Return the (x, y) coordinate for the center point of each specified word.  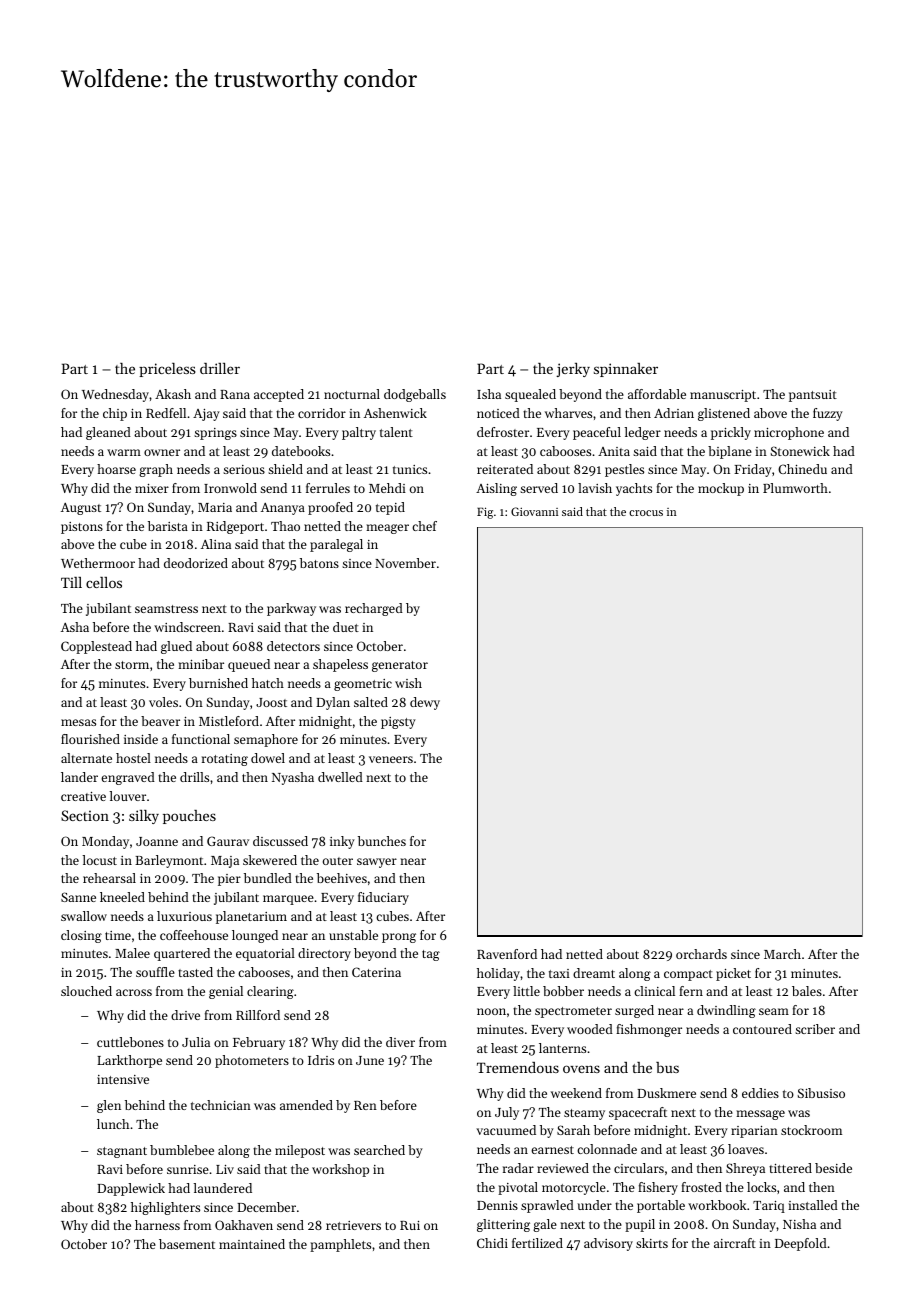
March (782, 954)
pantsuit (813, 396)
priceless (167, 370)
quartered (182, 954)
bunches (382, 841)
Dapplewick (131, 1189)
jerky (573, 370)
